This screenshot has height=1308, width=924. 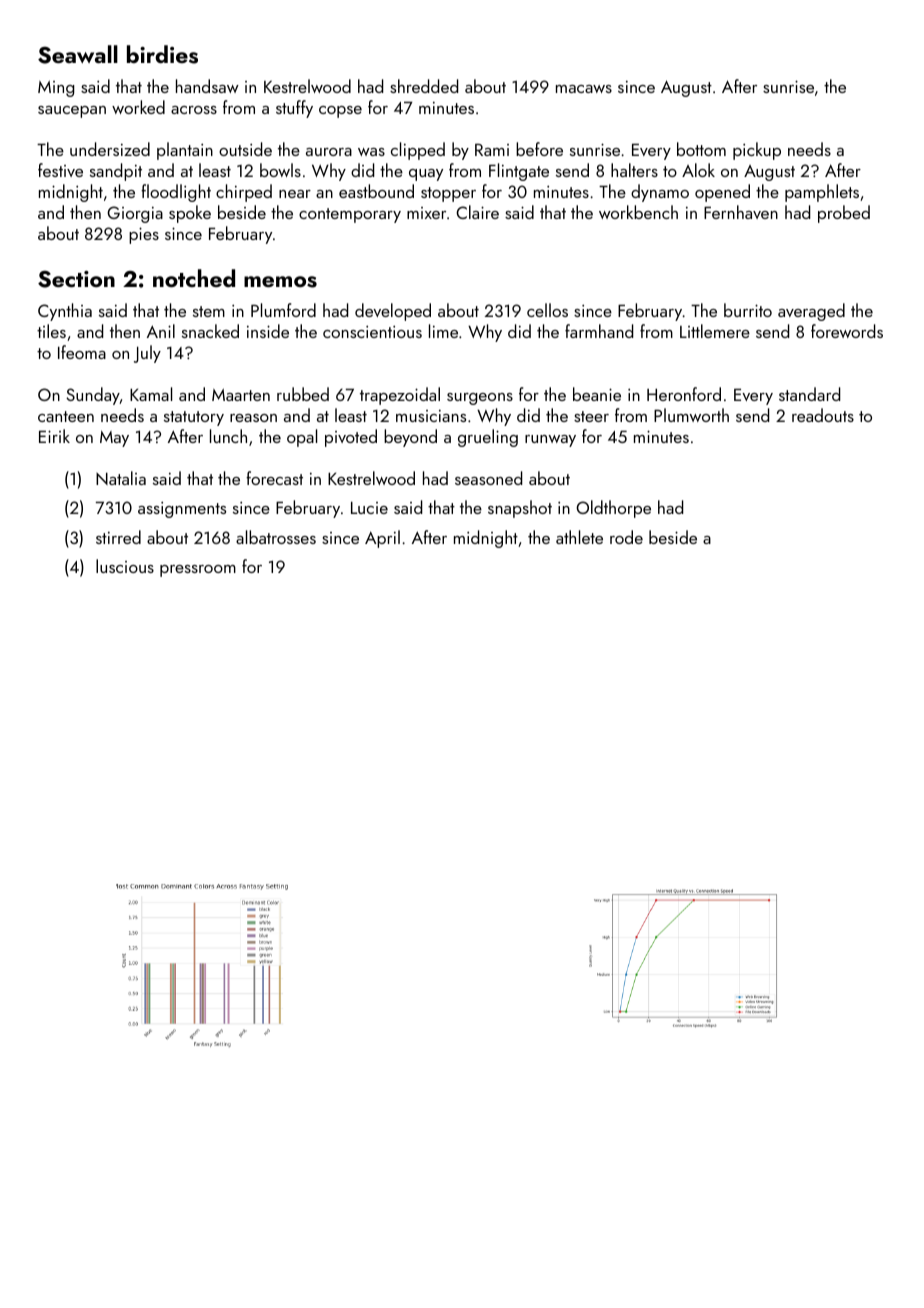 What do you see at coordinates (182, 510) in the screenshot?
I see `assignments` at bounding box center [182, 510].
